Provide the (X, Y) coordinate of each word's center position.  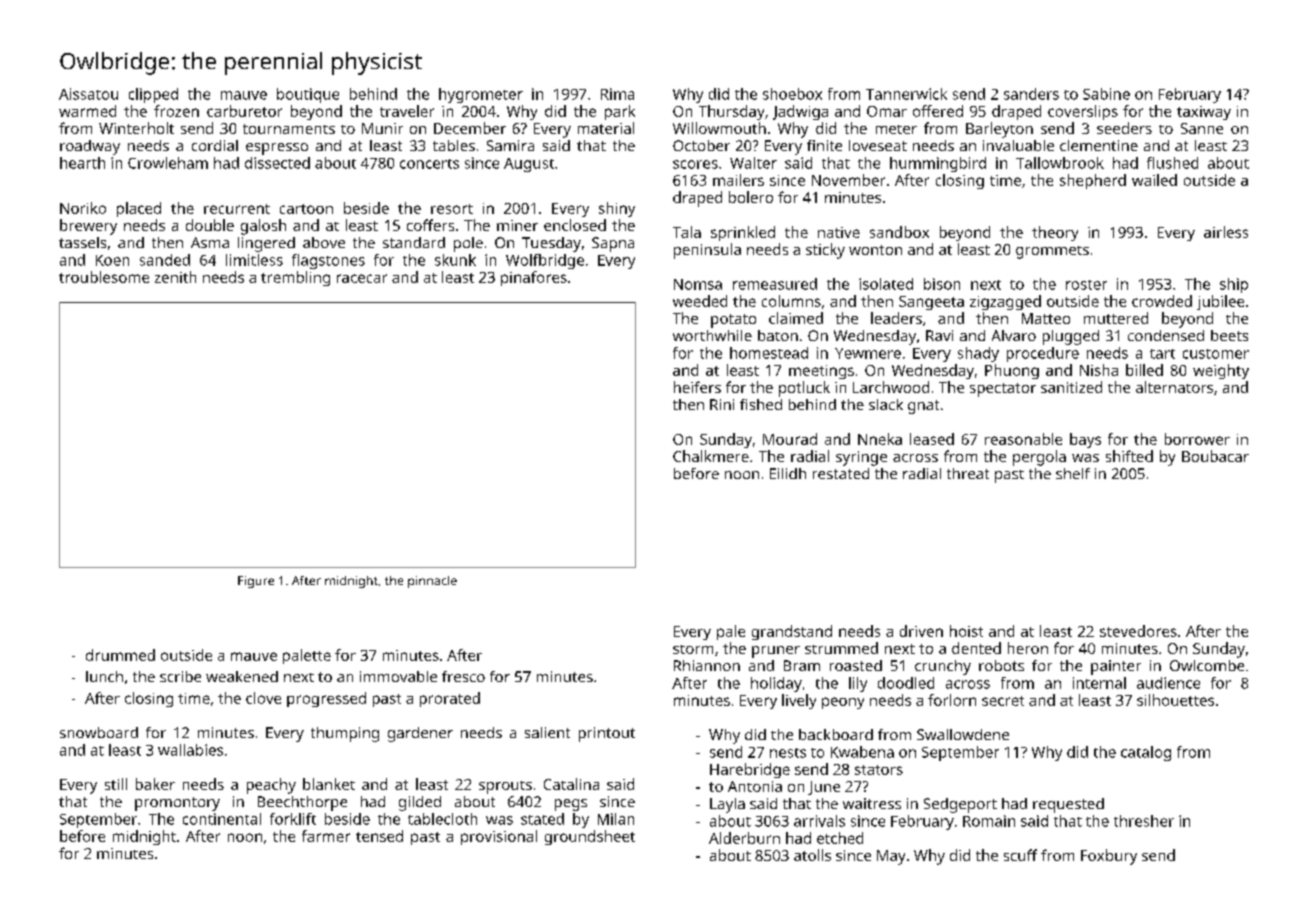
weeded (700, 301)
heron (1028, 648)
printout (607, 734)
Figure (256, 582)
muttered (1116, 318)
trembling (295, 278)
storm (693, 649)
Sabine (1106, 94)
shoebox (792, 94)
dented (976, 648)
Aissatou (88, 94)
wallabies (190, 750)
